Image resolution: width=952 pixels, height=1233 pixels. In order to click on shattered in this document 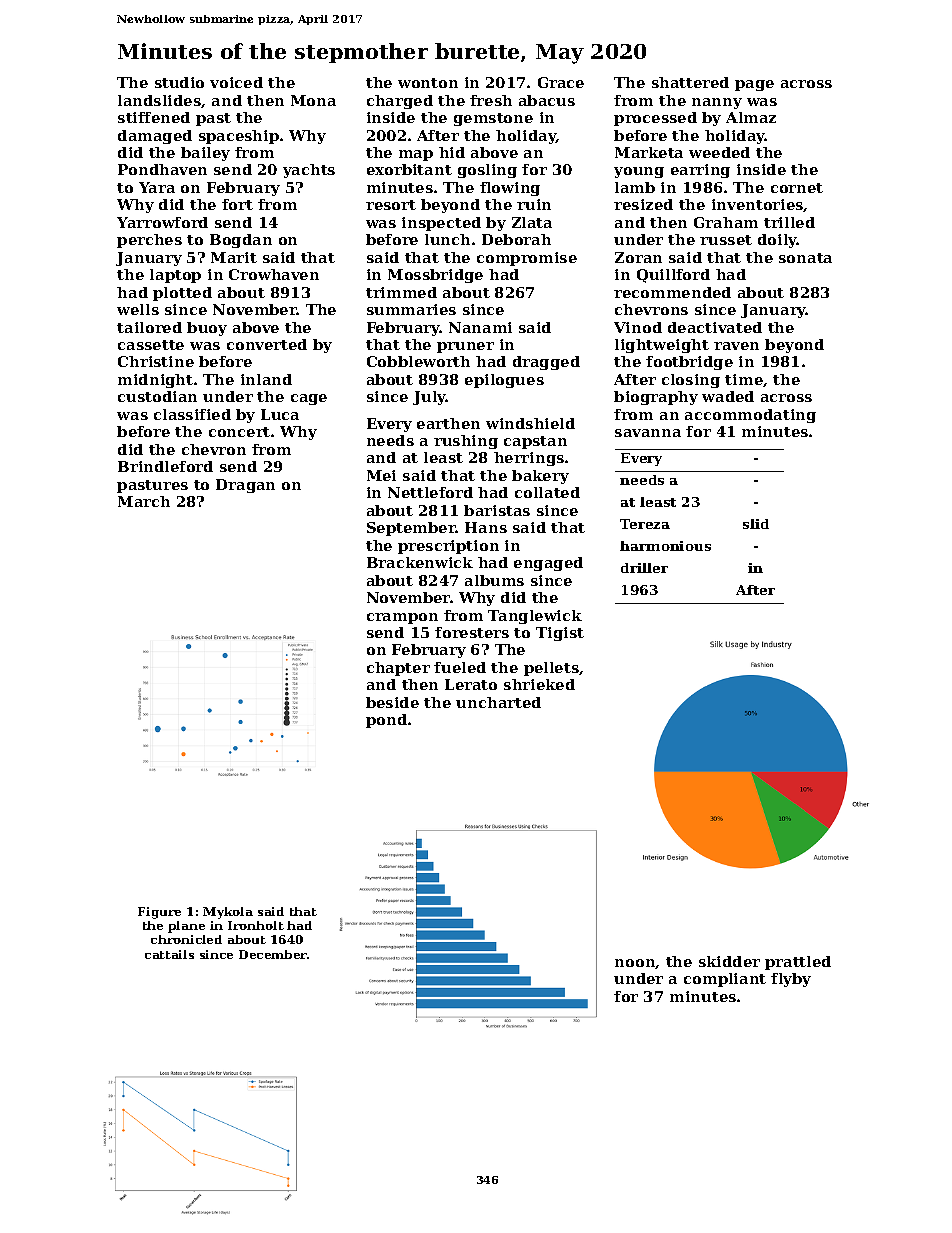, I will do `click(690, 82)`.
